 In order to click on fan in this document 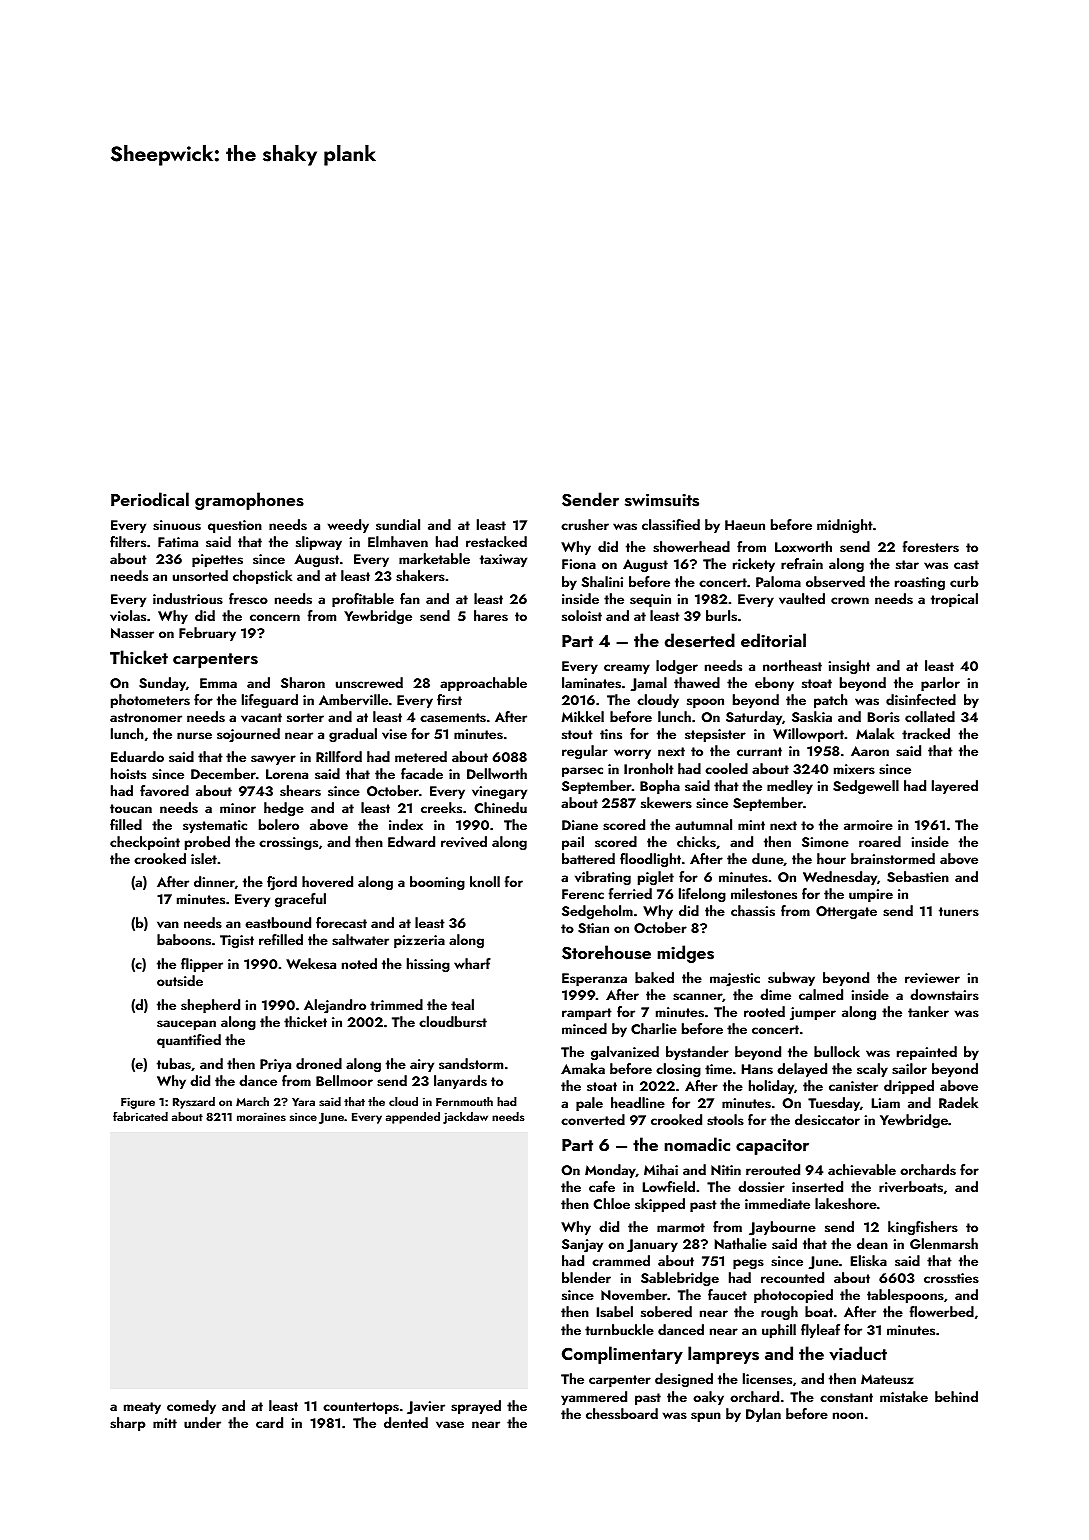, I will do `click(410, 598)`.
